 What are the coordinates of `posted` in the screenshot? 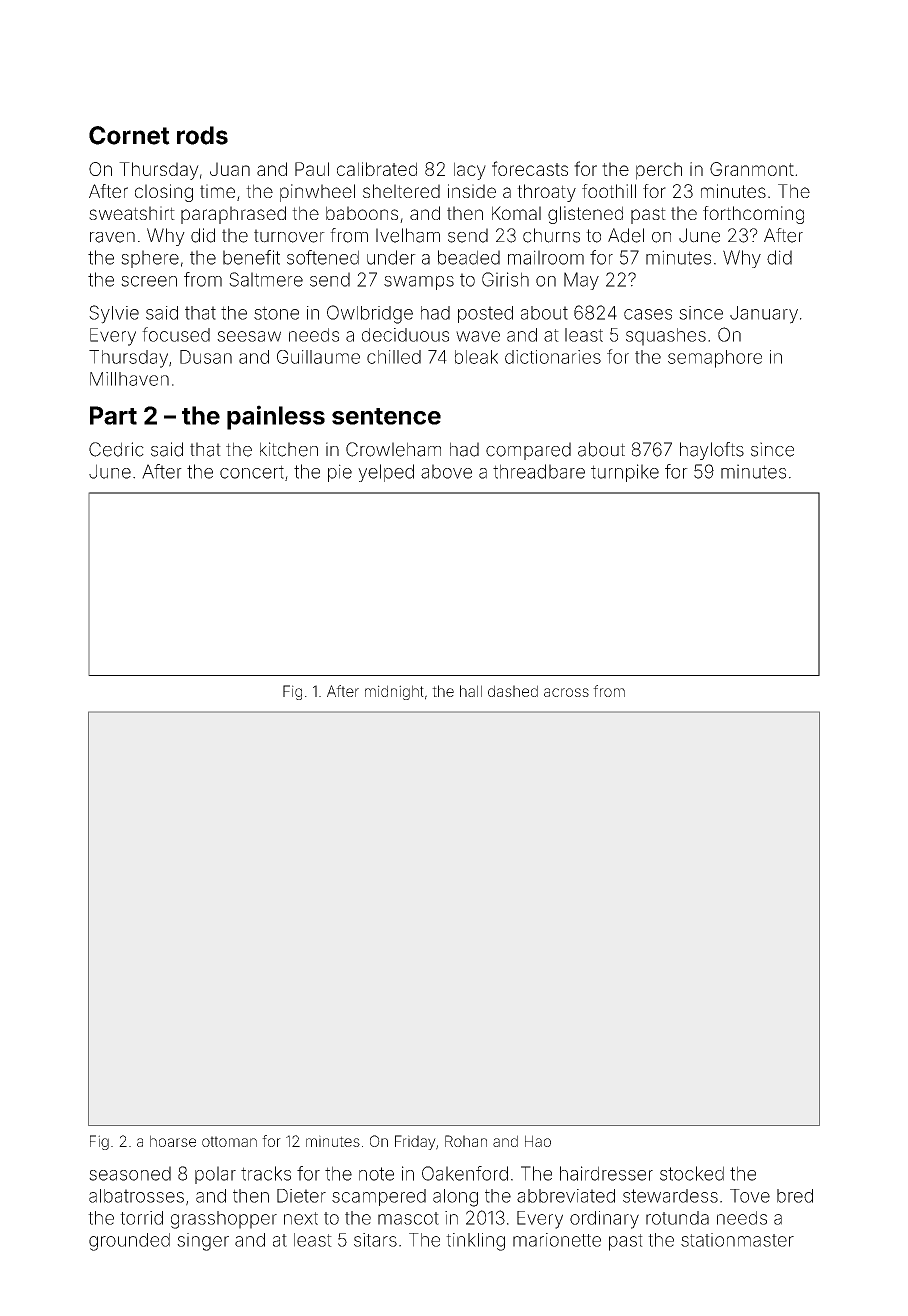 It's located at (485, 314).
